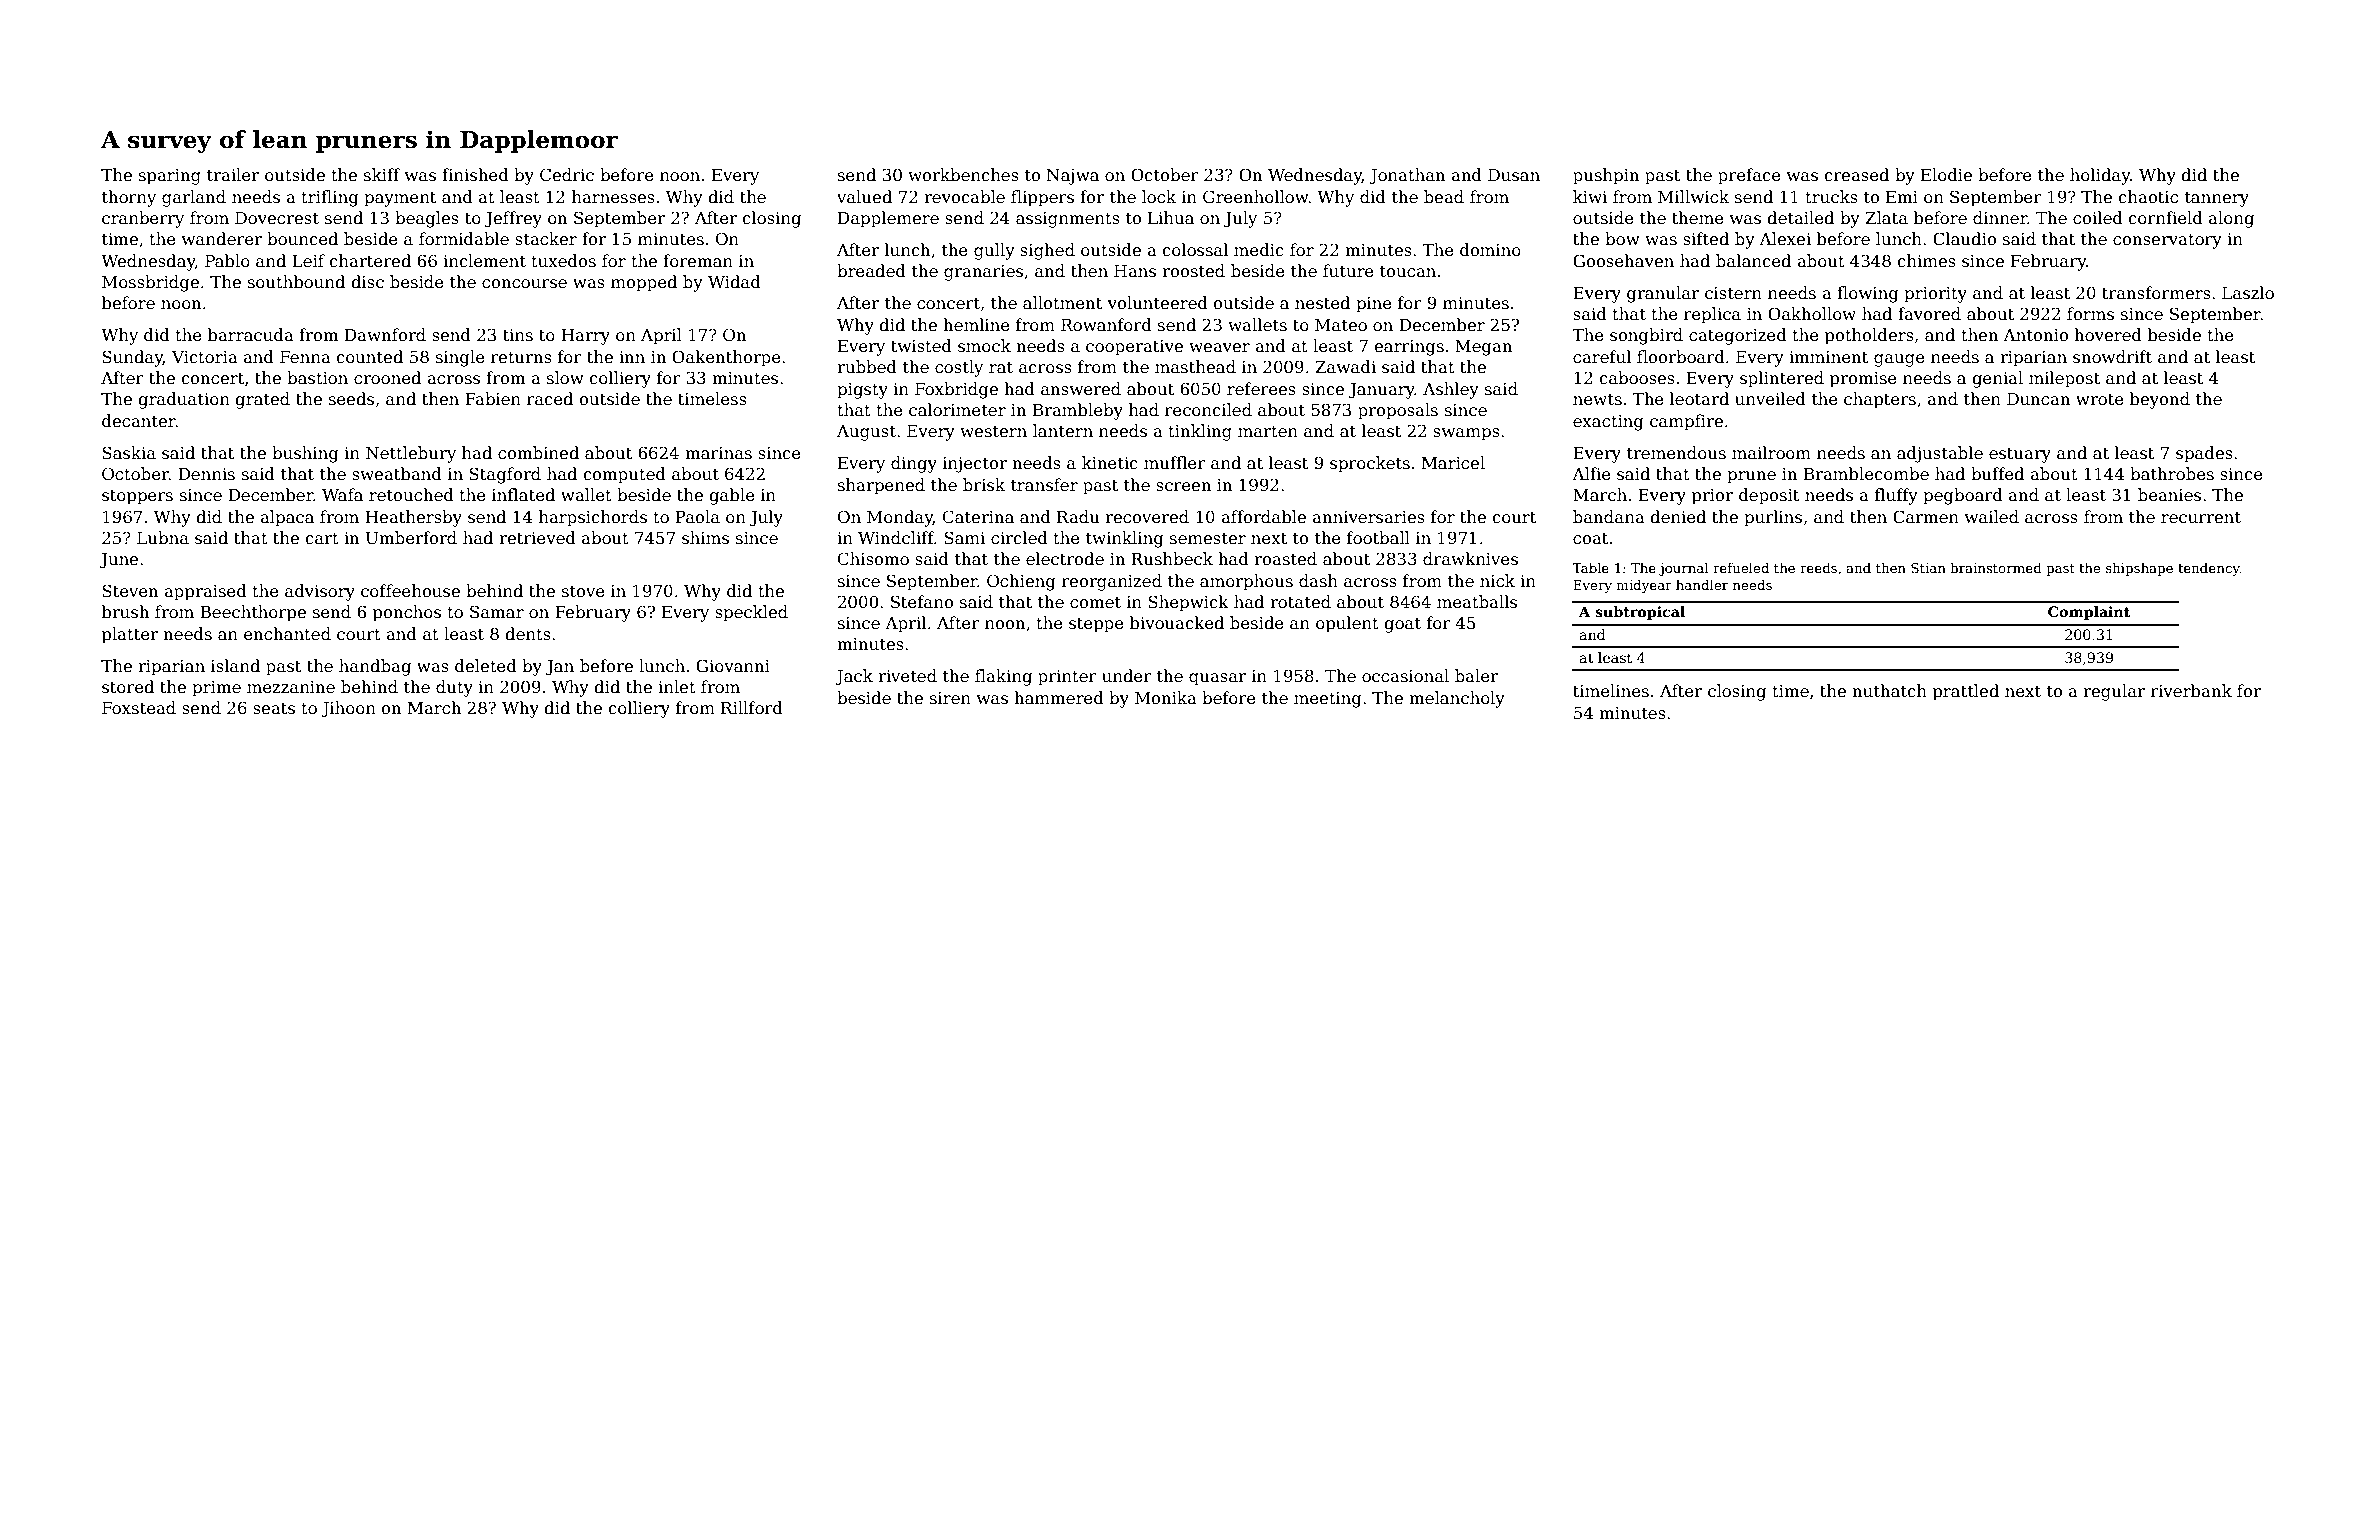 This page has height=1540, width=2380. I want to click on subtropical, so click(1640, 613).
